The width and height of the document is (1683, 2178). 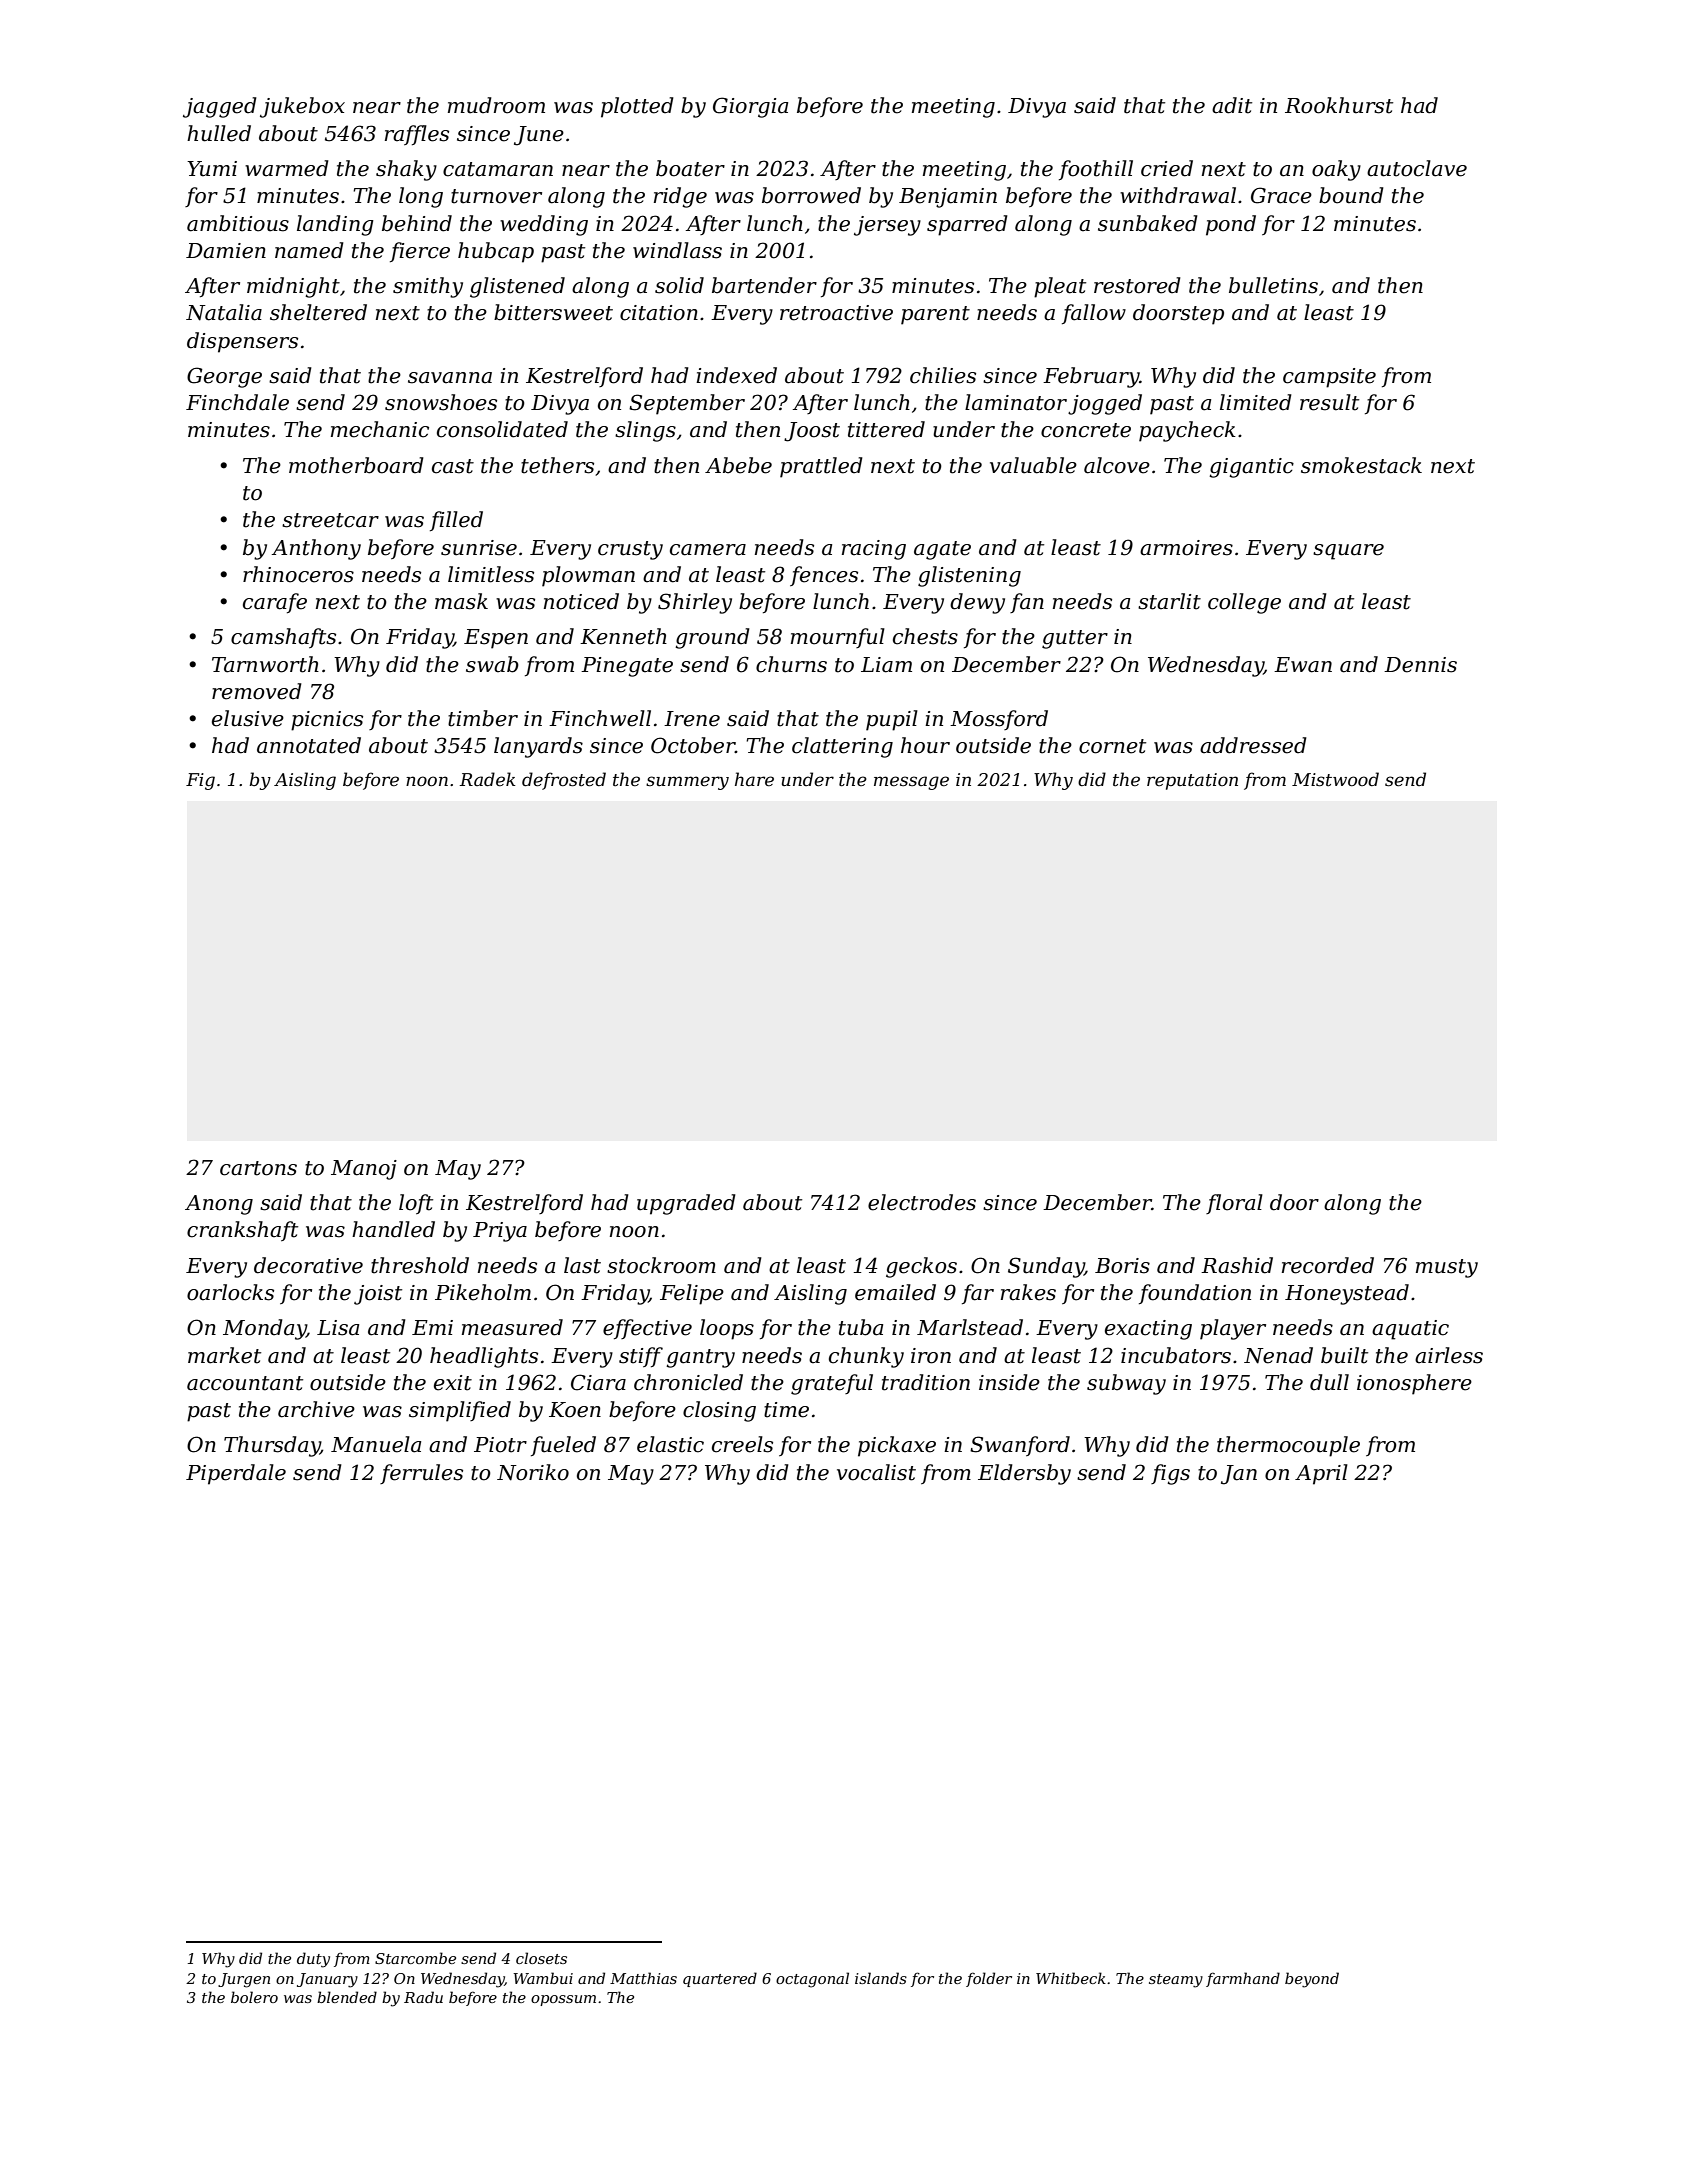 What do you see at coordinates (1234, 1204) in the document?
I see `floral` at bounding box center [1234, 1204].
